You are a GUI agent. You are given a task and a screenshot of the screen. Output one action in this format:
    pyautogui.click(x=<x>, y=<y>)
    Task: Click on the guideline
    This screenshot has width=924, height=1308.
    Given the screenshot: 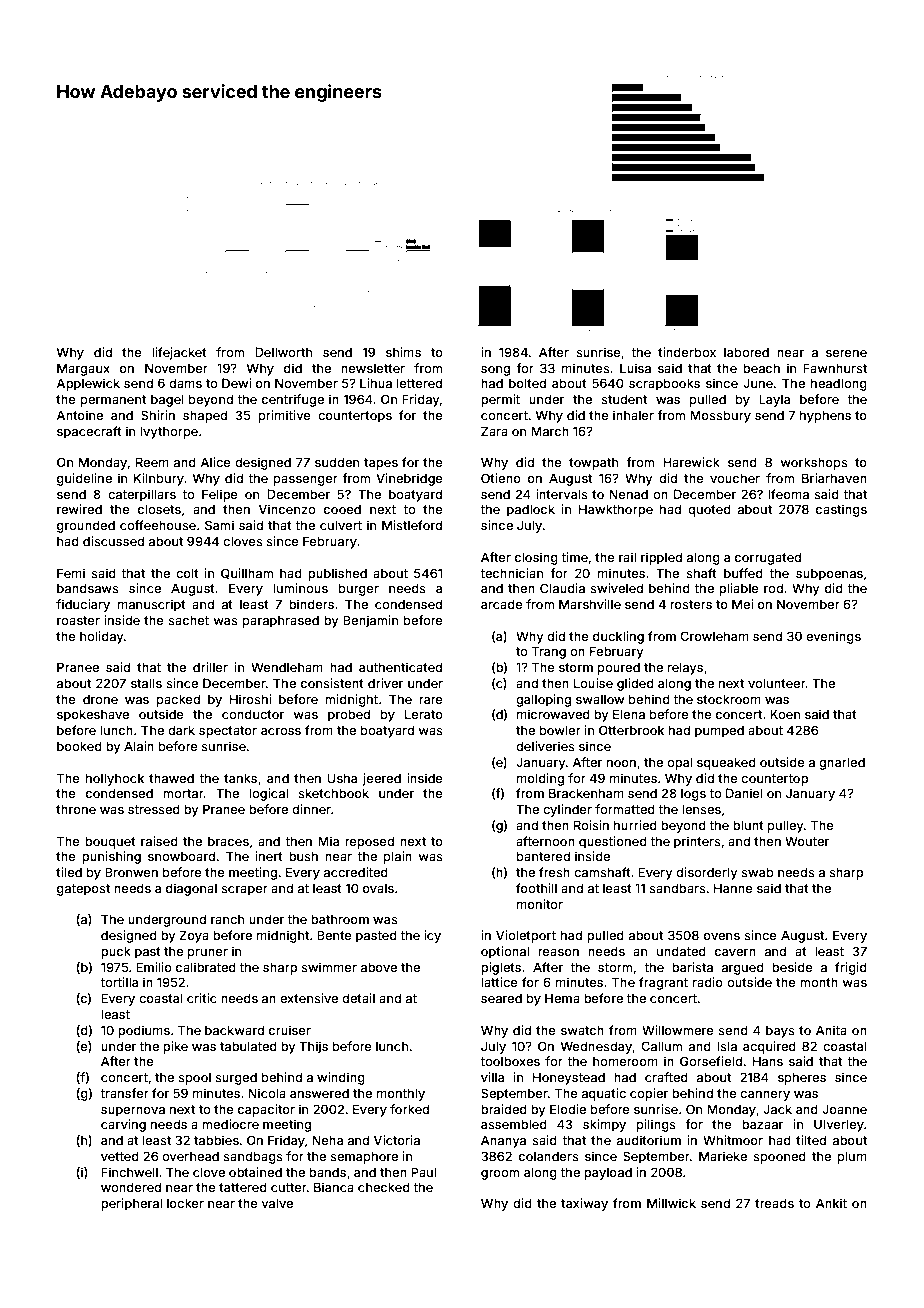 What is the action you would take?
    pyautogui.click(x=84, y=479)
